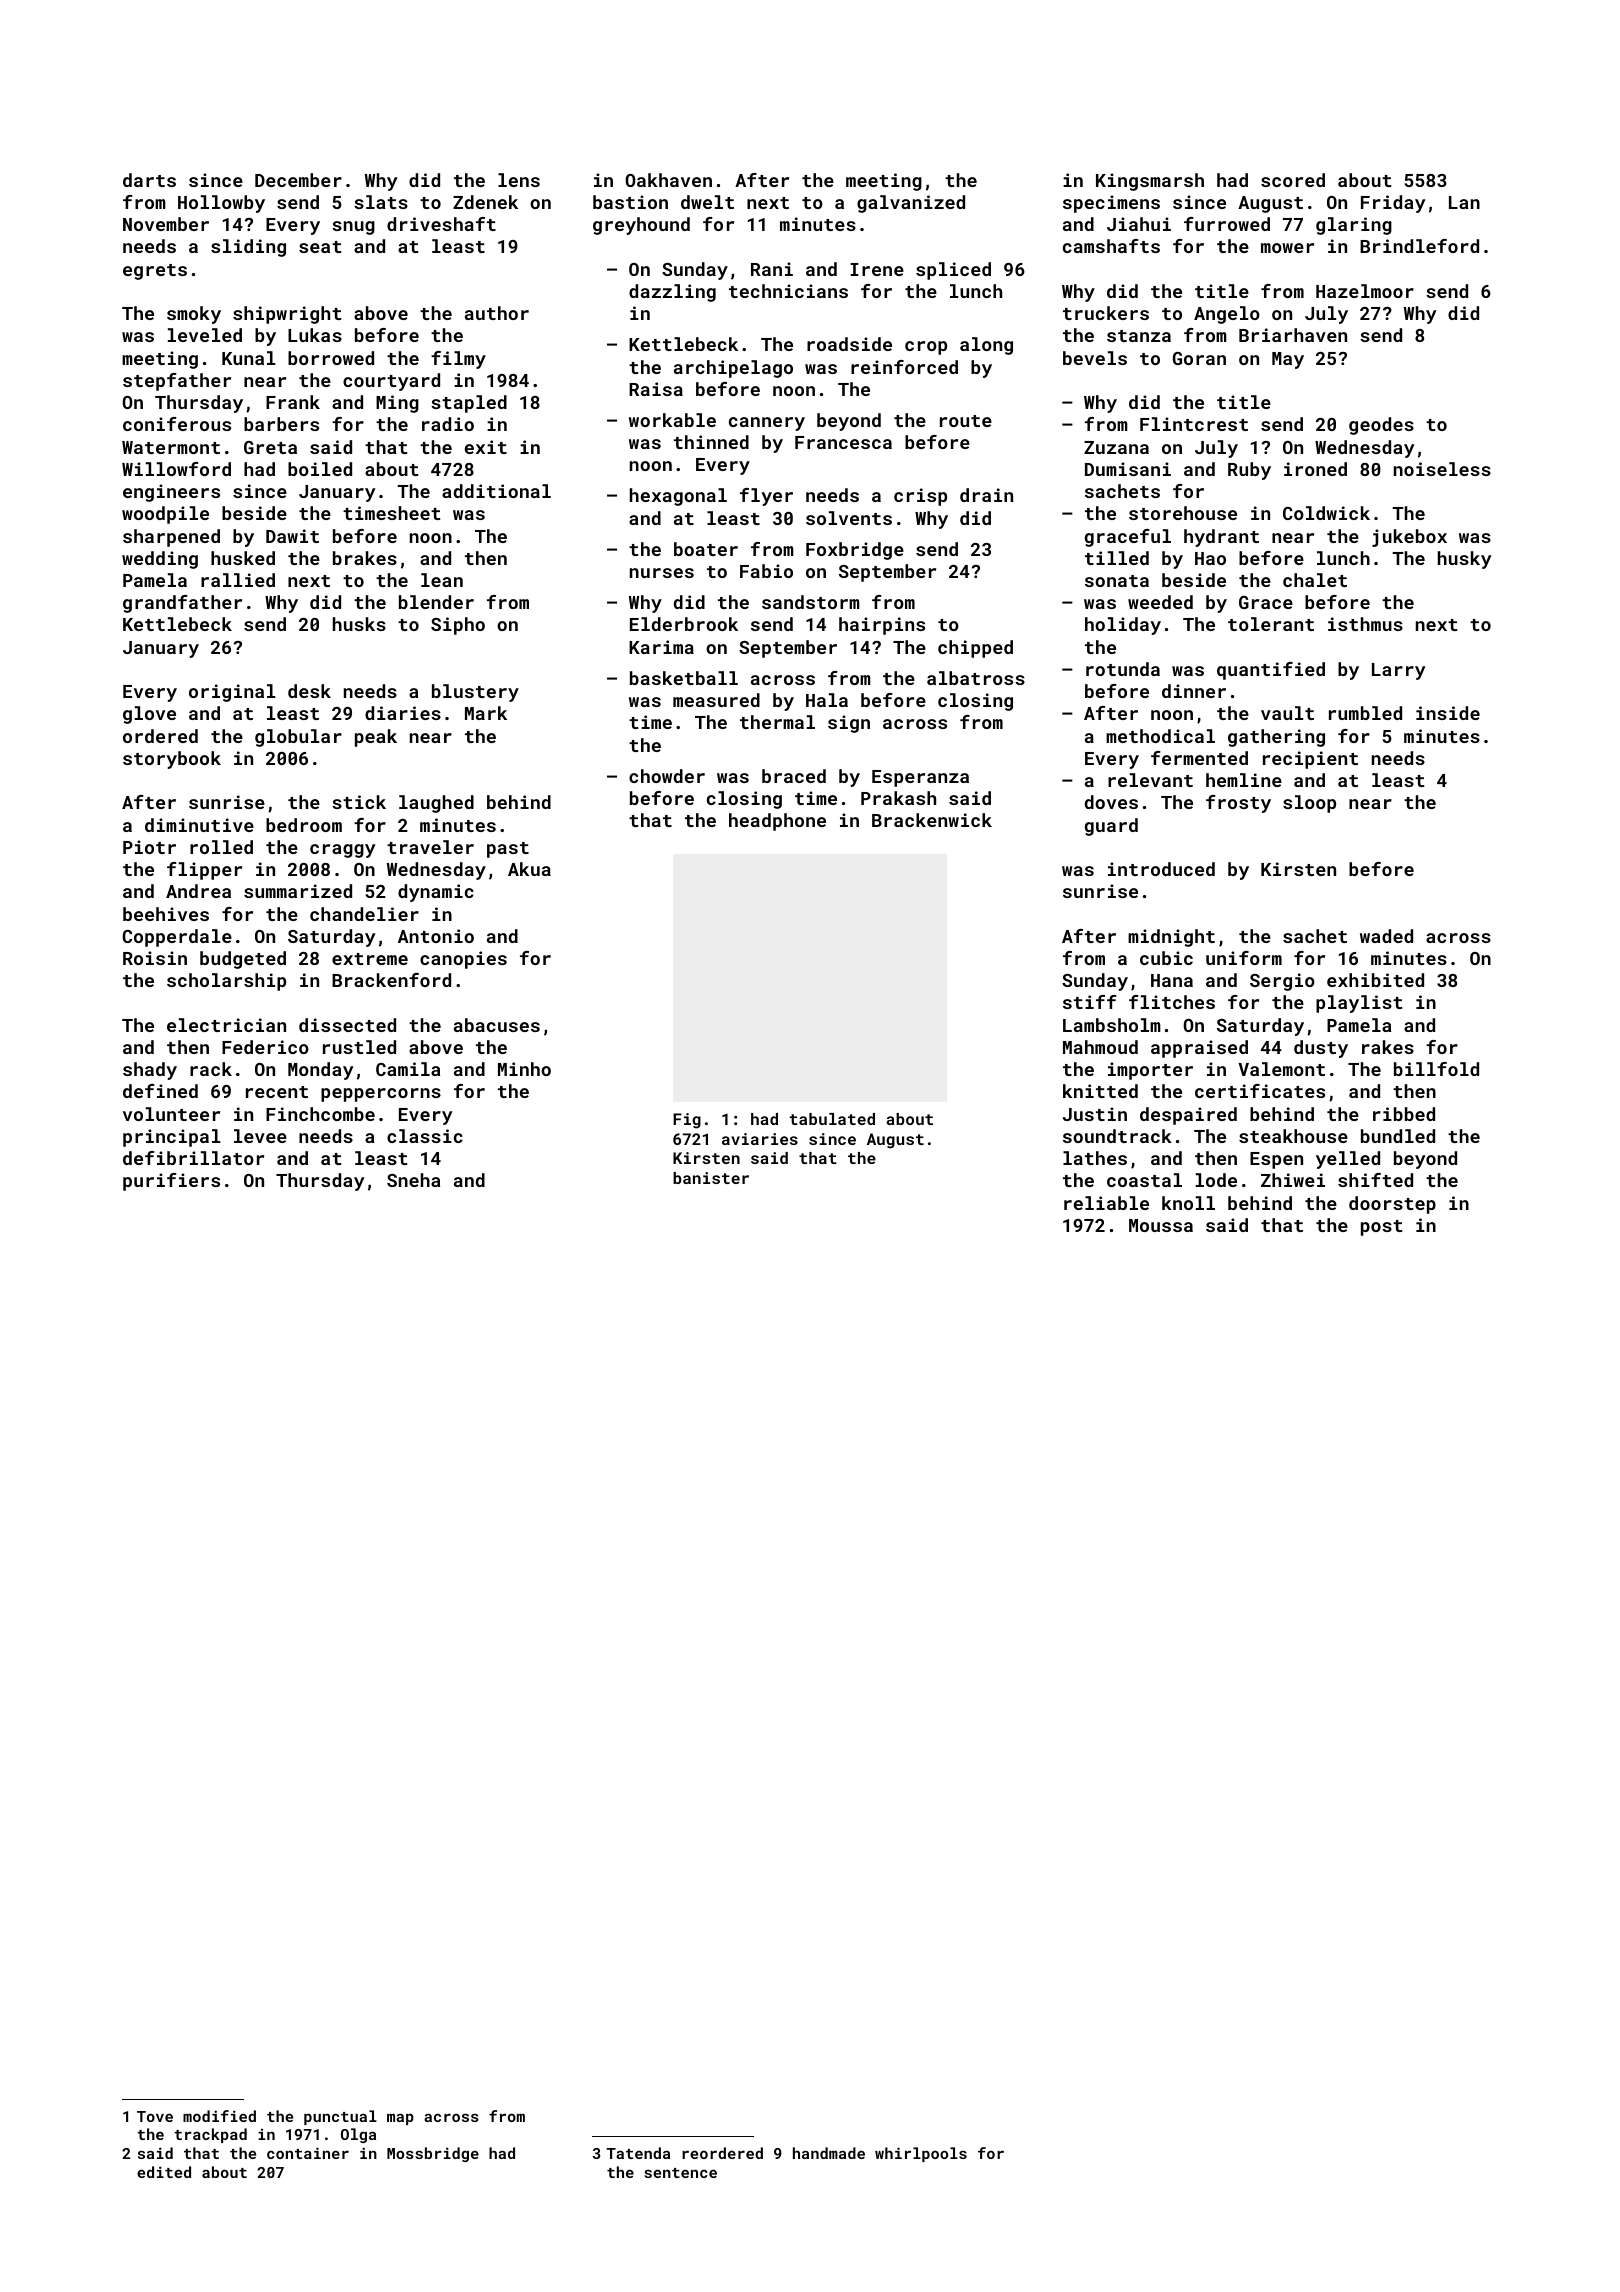  What do you see at coordinates (1293, 335) in the screenshot?
I see `Briarhaven` at bounding box center [1293, 335].
